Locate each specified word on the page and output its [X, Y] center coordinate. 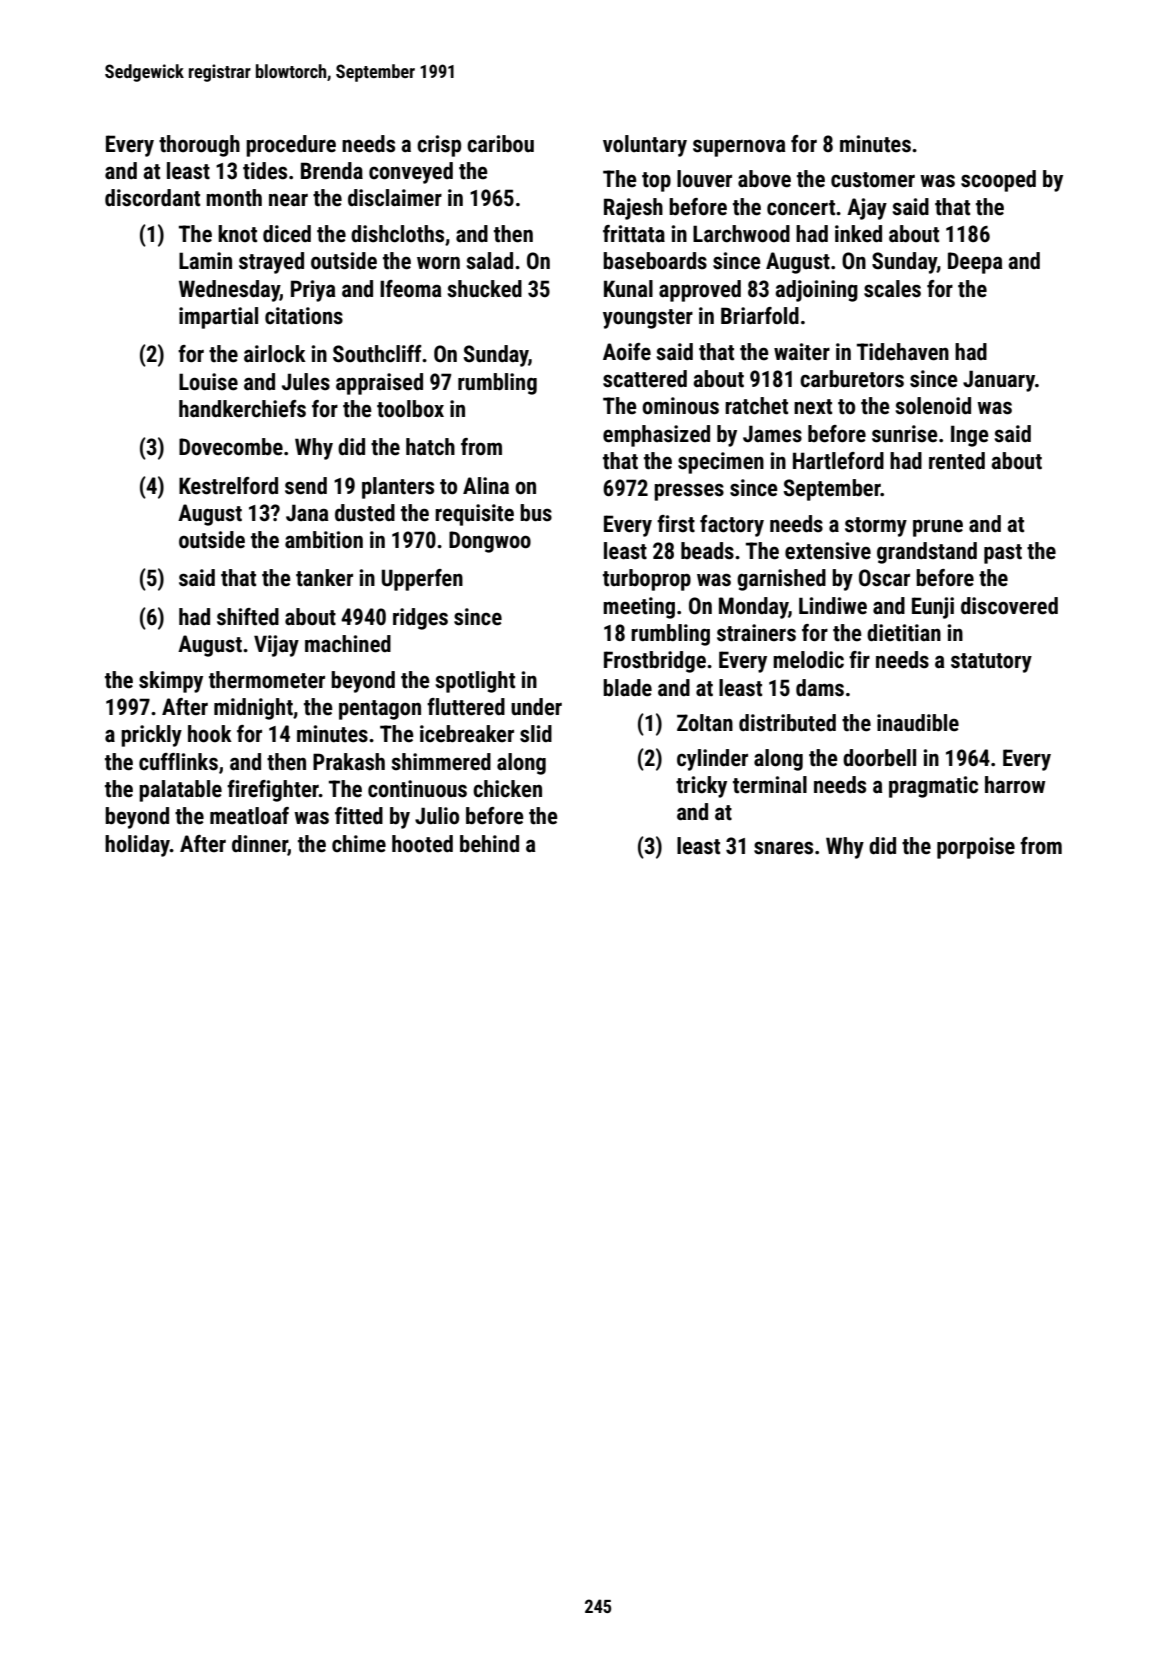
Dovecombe [231, 447]
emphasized [656, 436]
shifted [248, 617]
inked [858, 234]
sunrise [905, 434]
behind [489, 844]
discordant [152, 198]
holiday [137, 846]
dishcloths [397, 234]
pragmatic [933, 787]
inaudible [918, 723]
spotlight [475, 682]
